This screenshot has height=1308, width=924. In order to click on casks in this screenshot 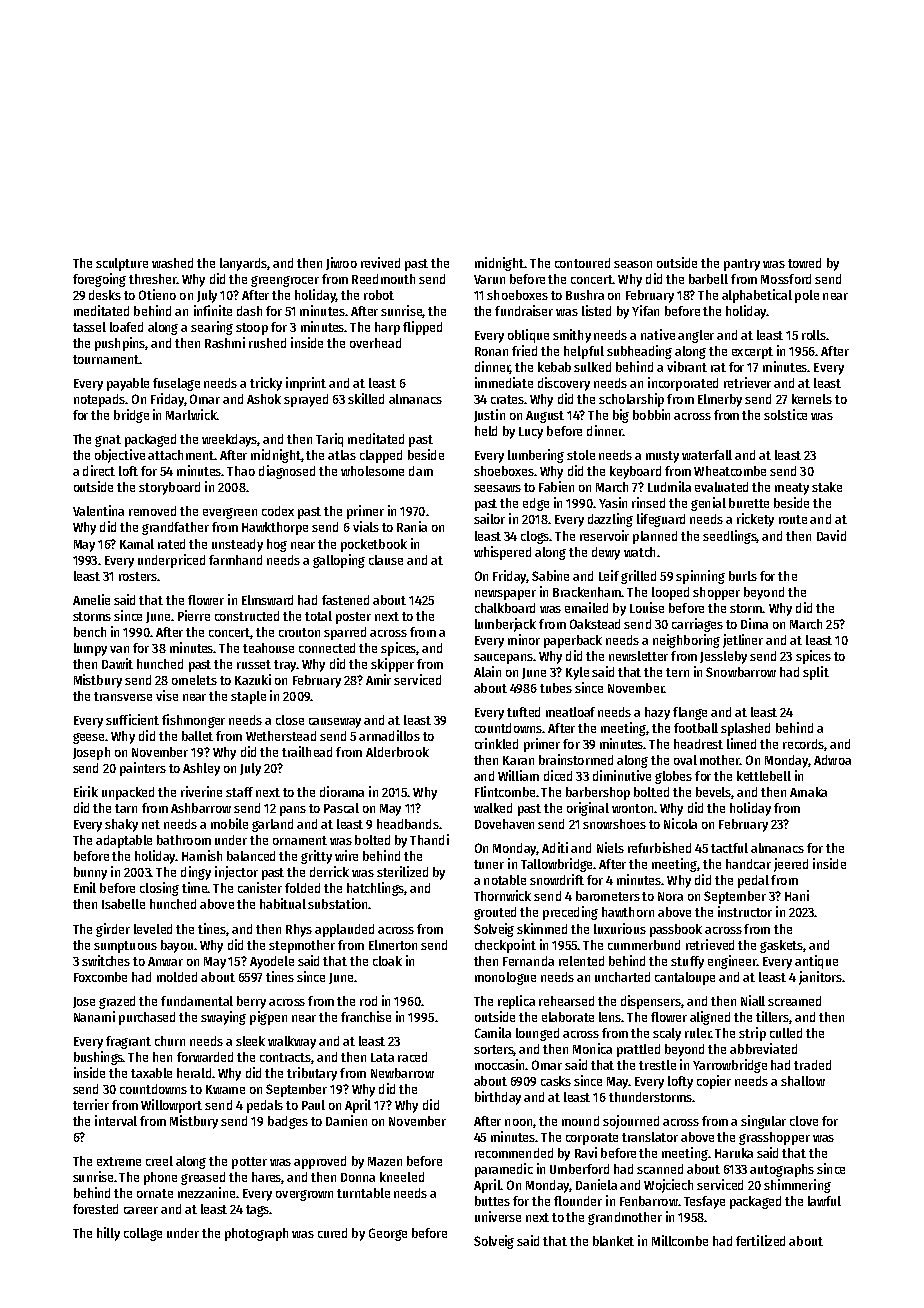, I will do `click(556, 1081)`.
